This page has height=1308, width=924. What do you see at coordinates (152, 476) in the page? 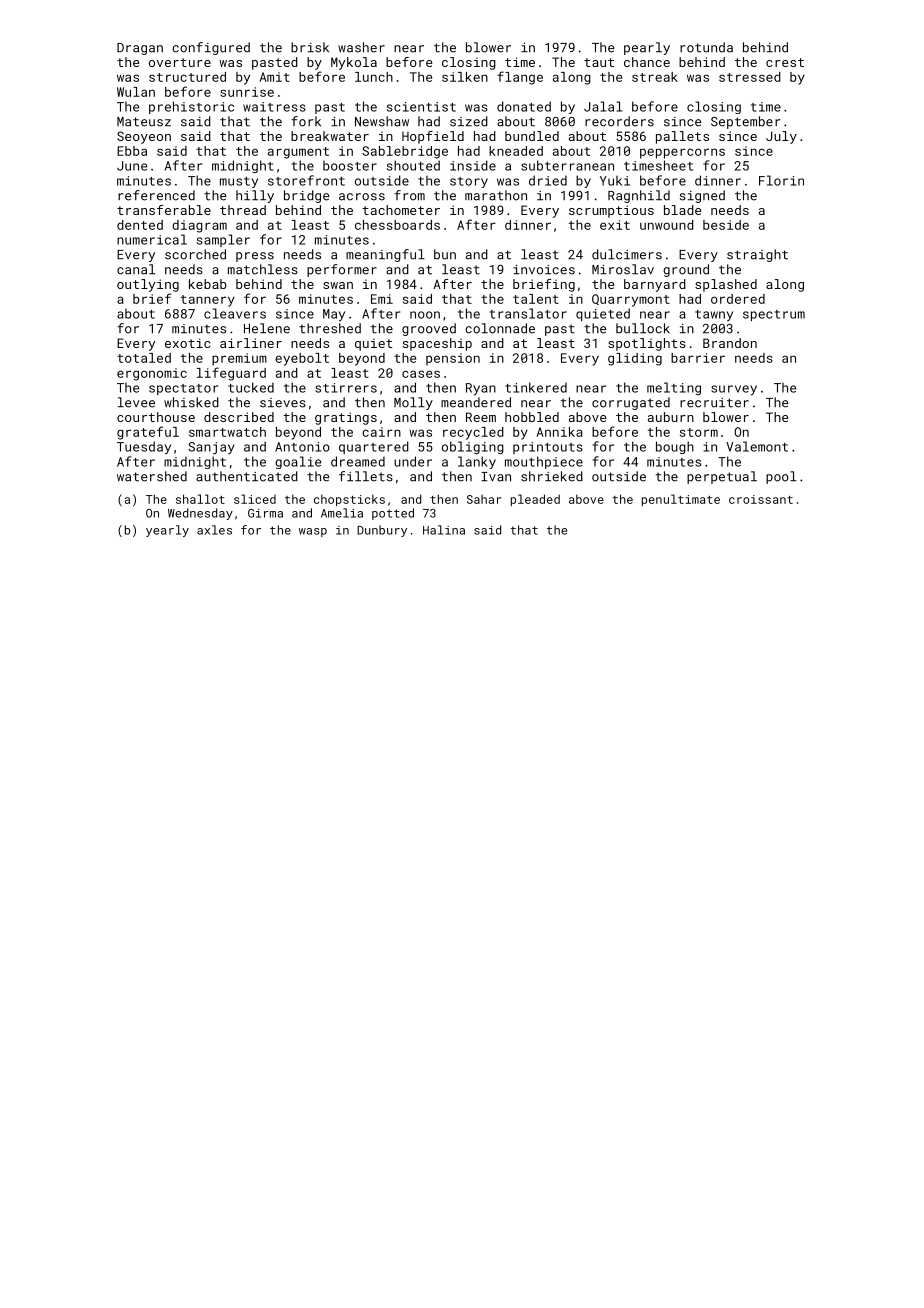
I see `watershed` at bounding box center [152, 476].
